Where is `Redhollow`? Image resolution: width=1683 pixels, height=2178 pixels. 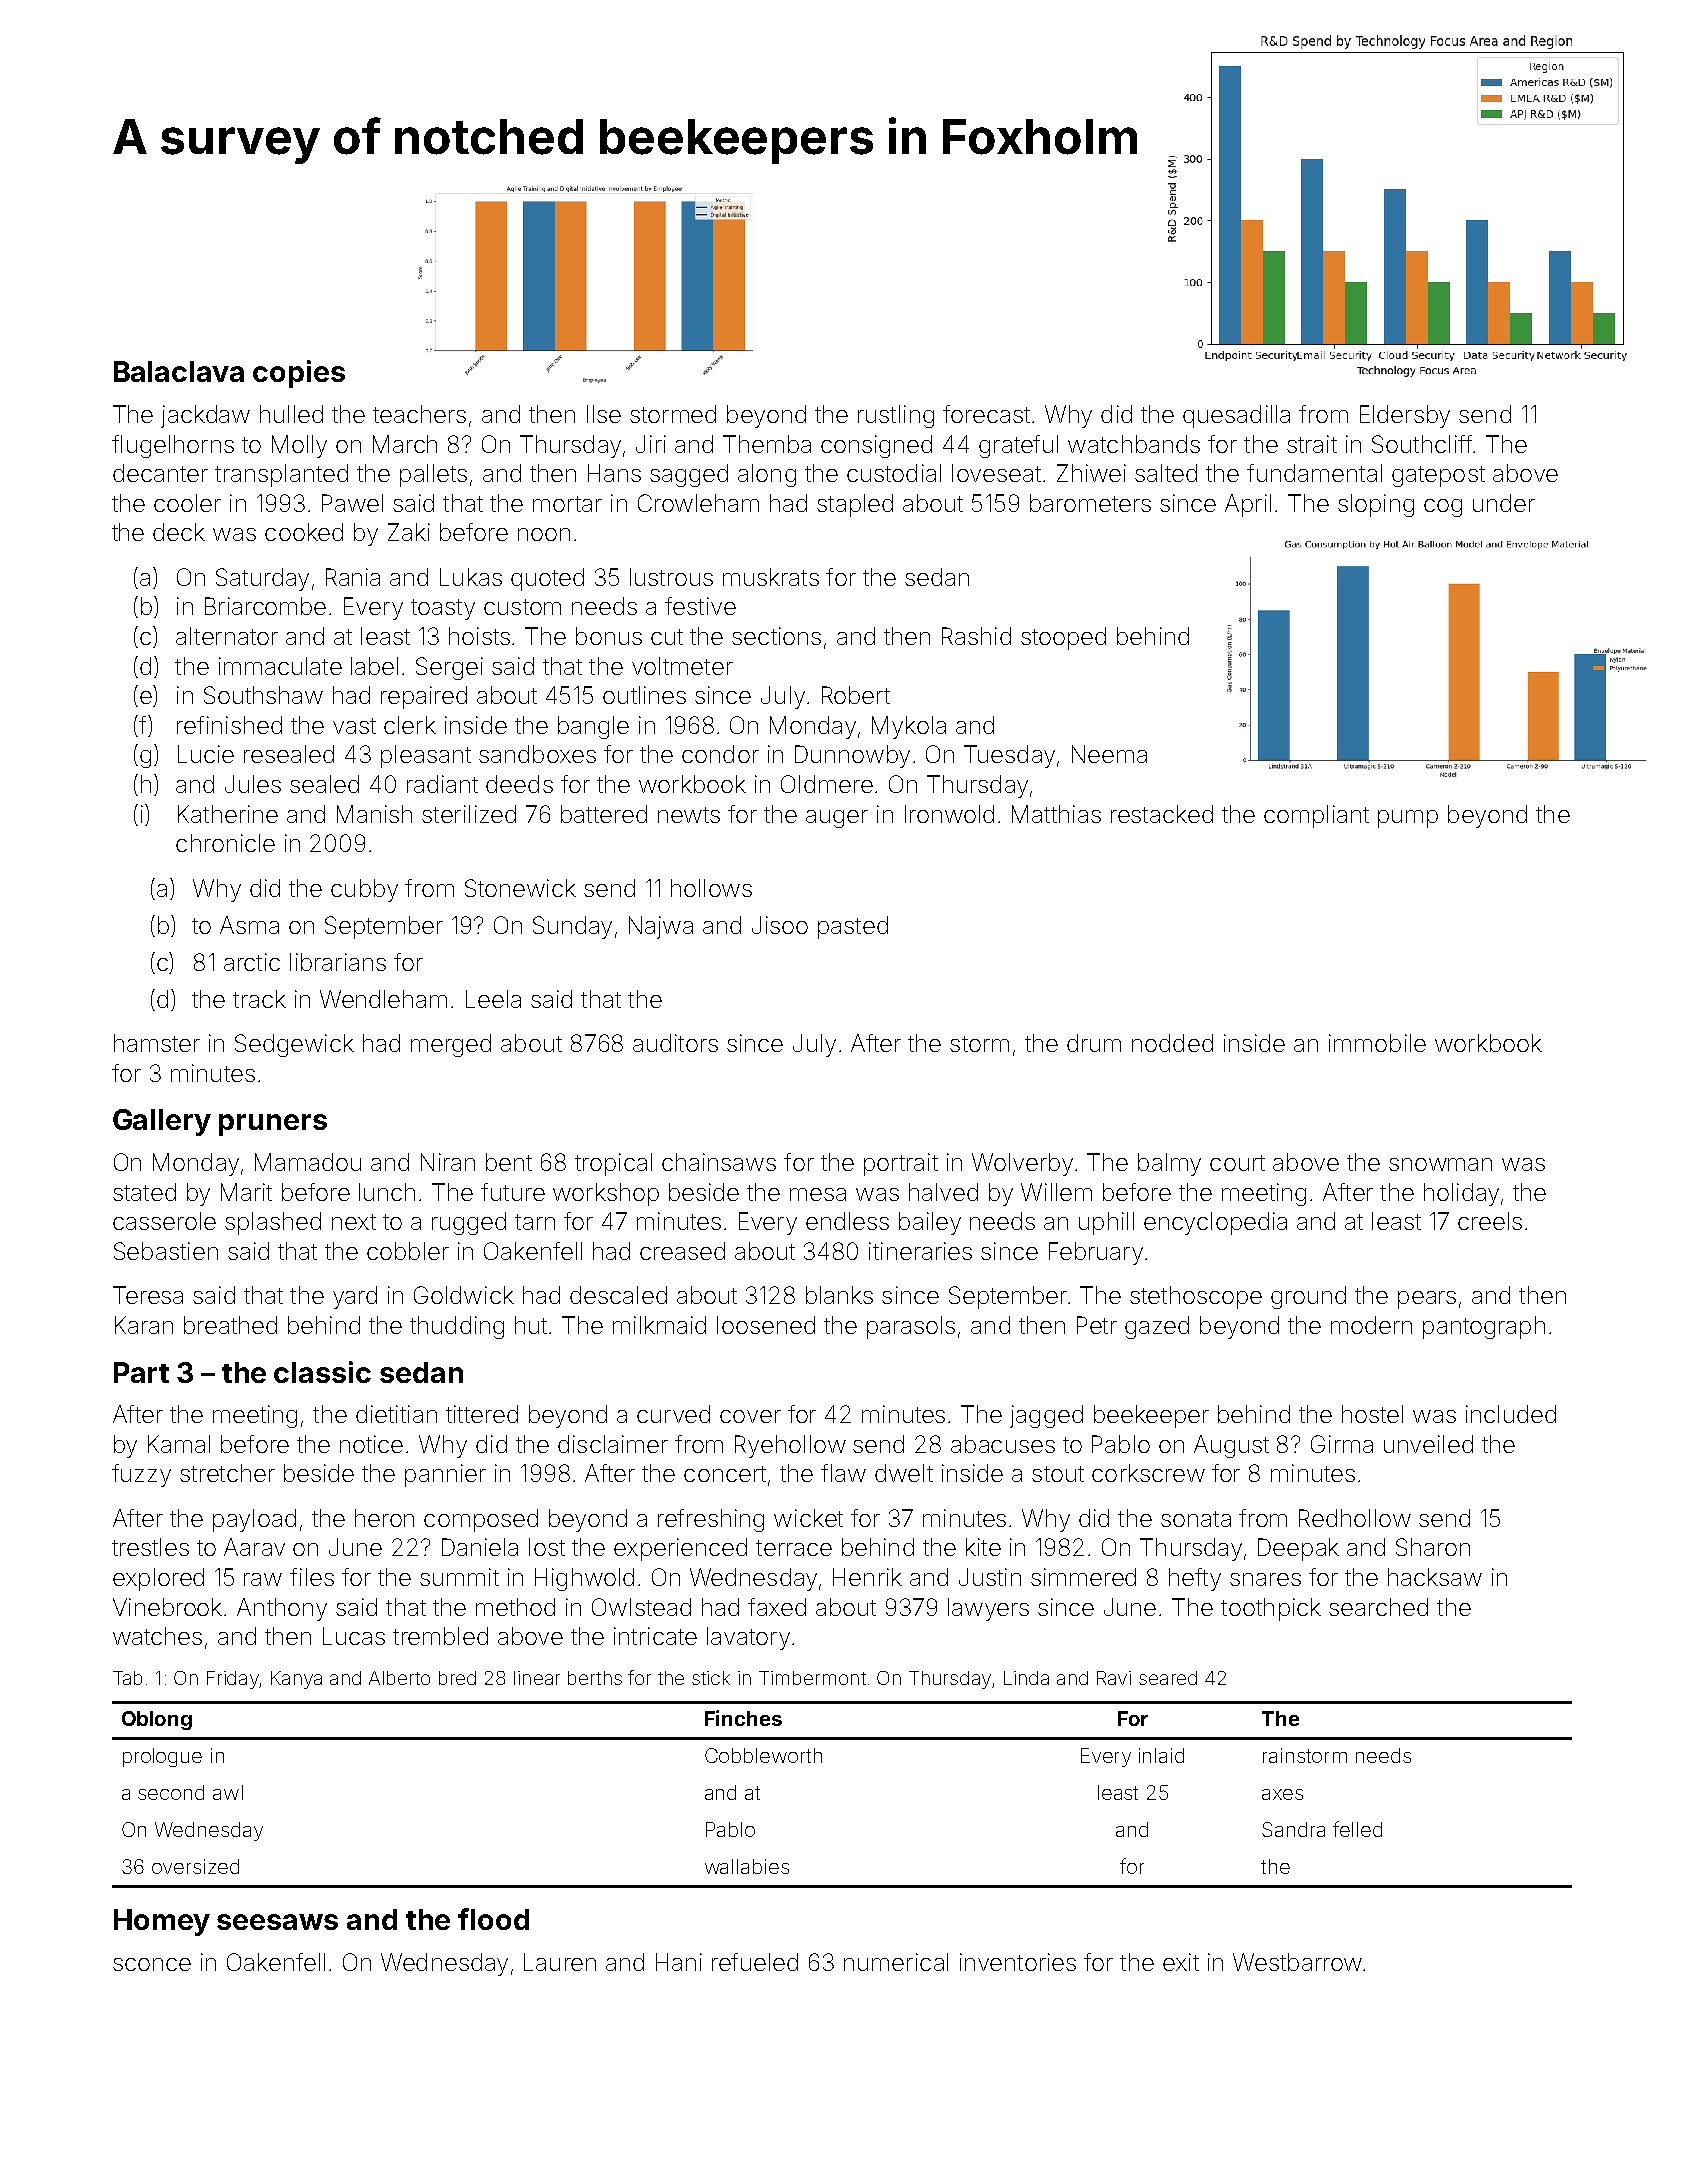 Redhollow is located at coordinates (1355, 1518).
